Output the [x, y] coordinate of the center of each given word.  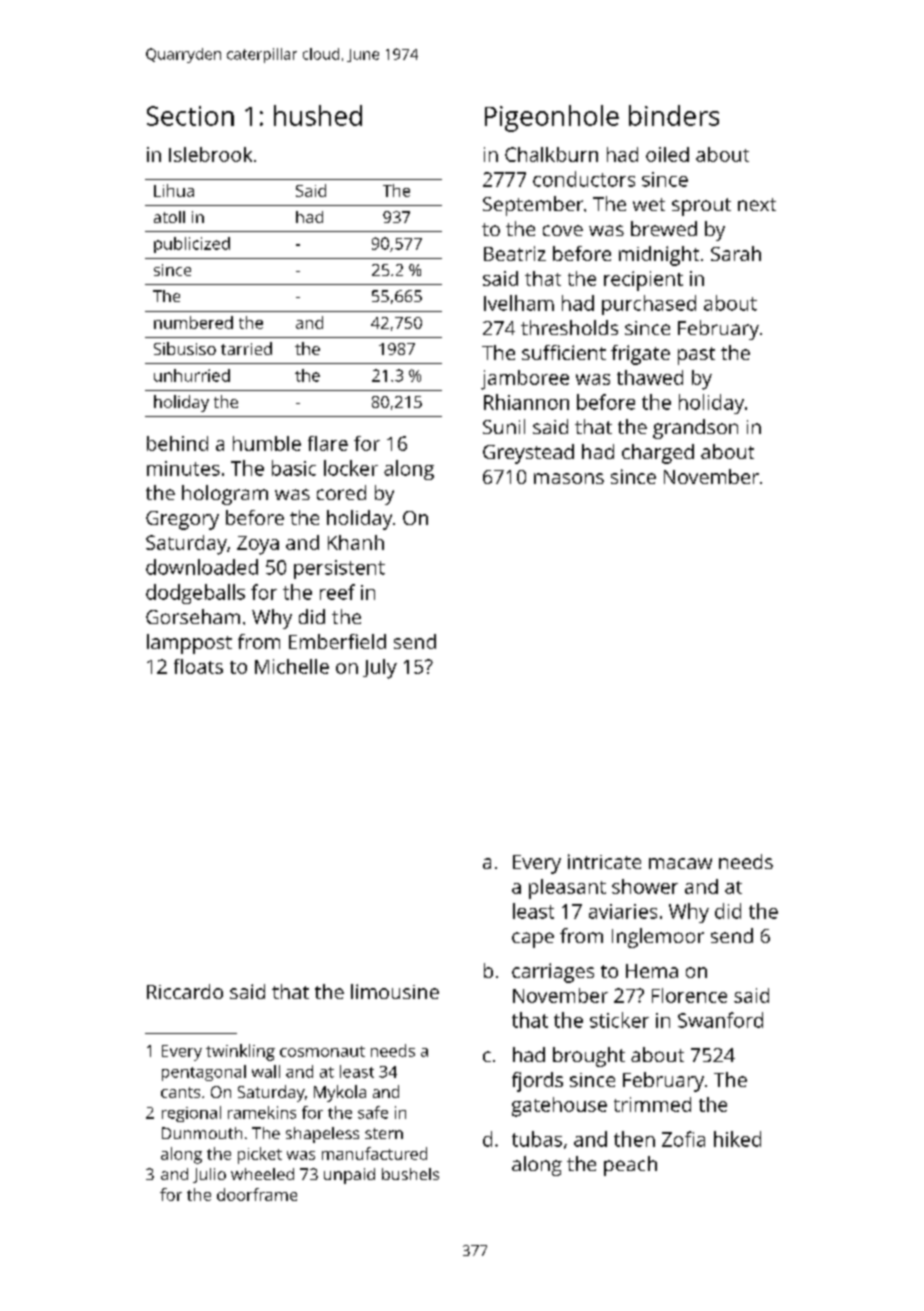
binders [674, 115]
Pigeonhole [552, 118]
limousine [395, 991]
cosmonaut [322, 1051]
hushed [318, 115]
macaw [680, 863]
